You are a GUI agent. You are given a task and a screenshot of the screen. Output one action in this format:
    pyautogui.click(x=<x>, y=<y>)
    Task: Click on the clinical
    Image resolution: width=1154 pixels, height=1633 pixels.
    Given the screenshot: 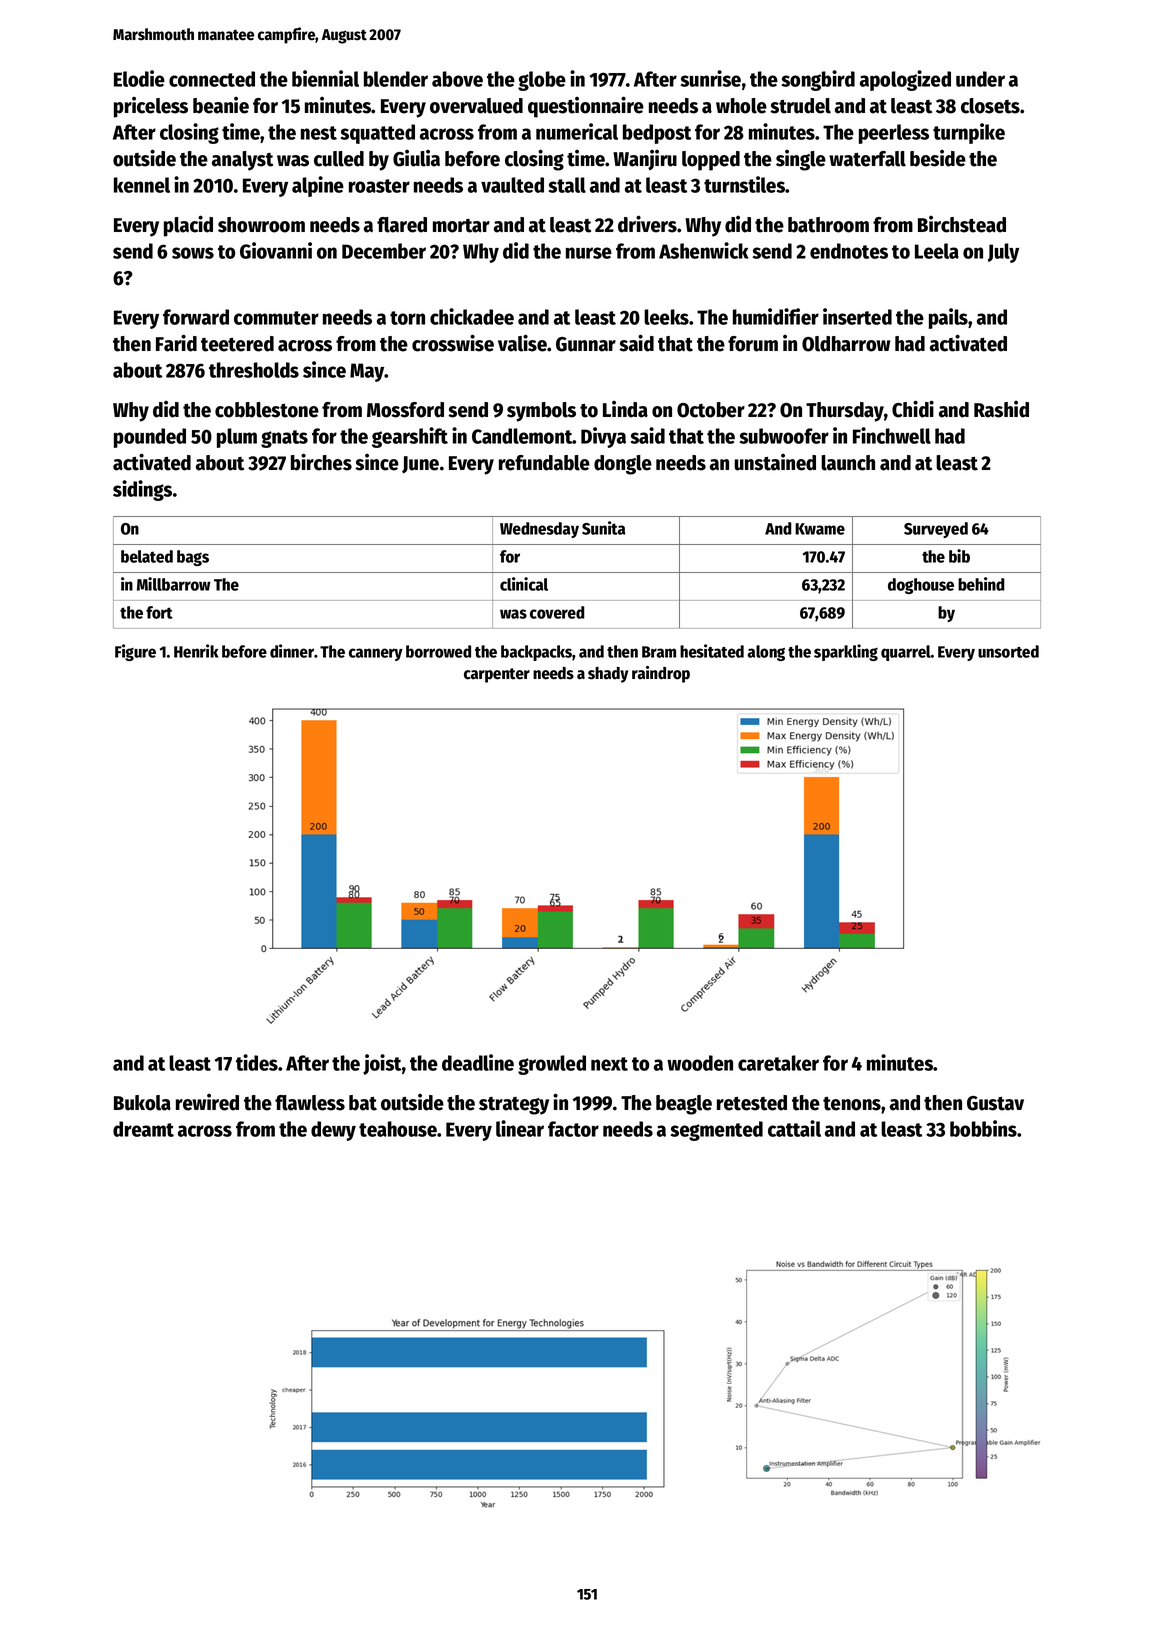 What is the action you would take?
    pyautogui.click(x=524, y=584)
